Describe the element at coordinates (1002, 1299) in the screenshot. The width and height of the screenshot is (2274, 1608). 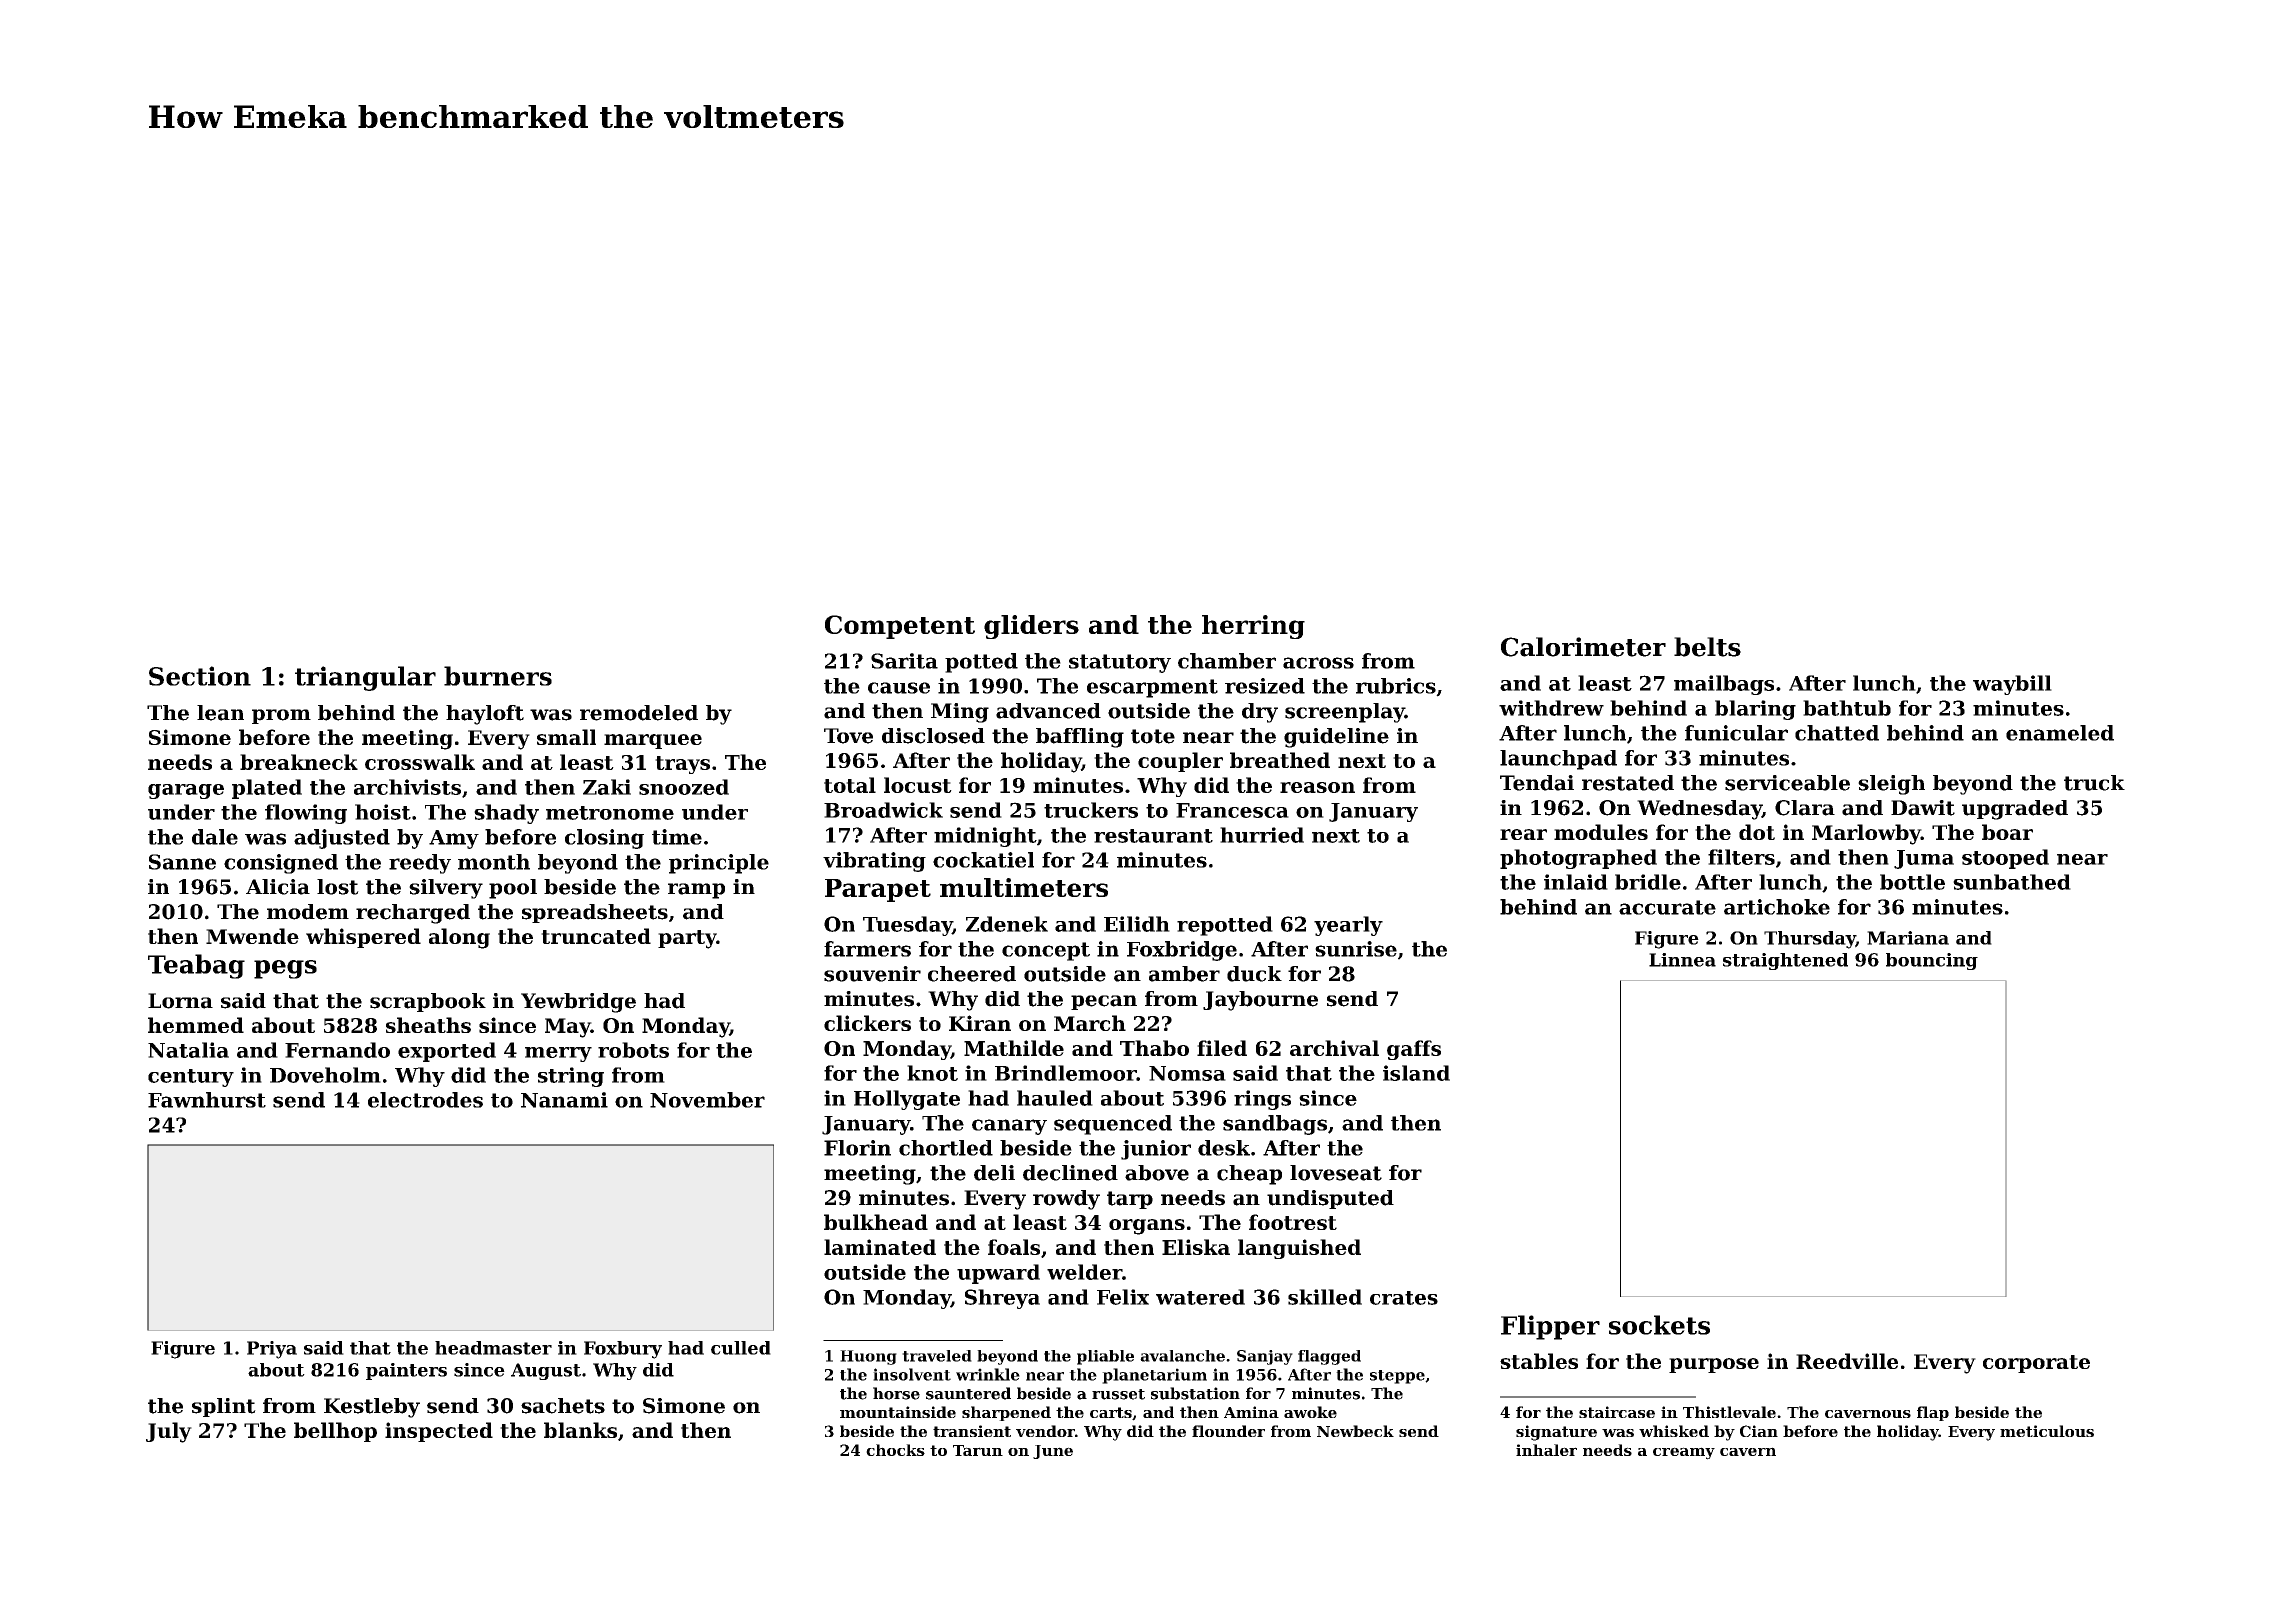
I see `Shreya` at that location.
